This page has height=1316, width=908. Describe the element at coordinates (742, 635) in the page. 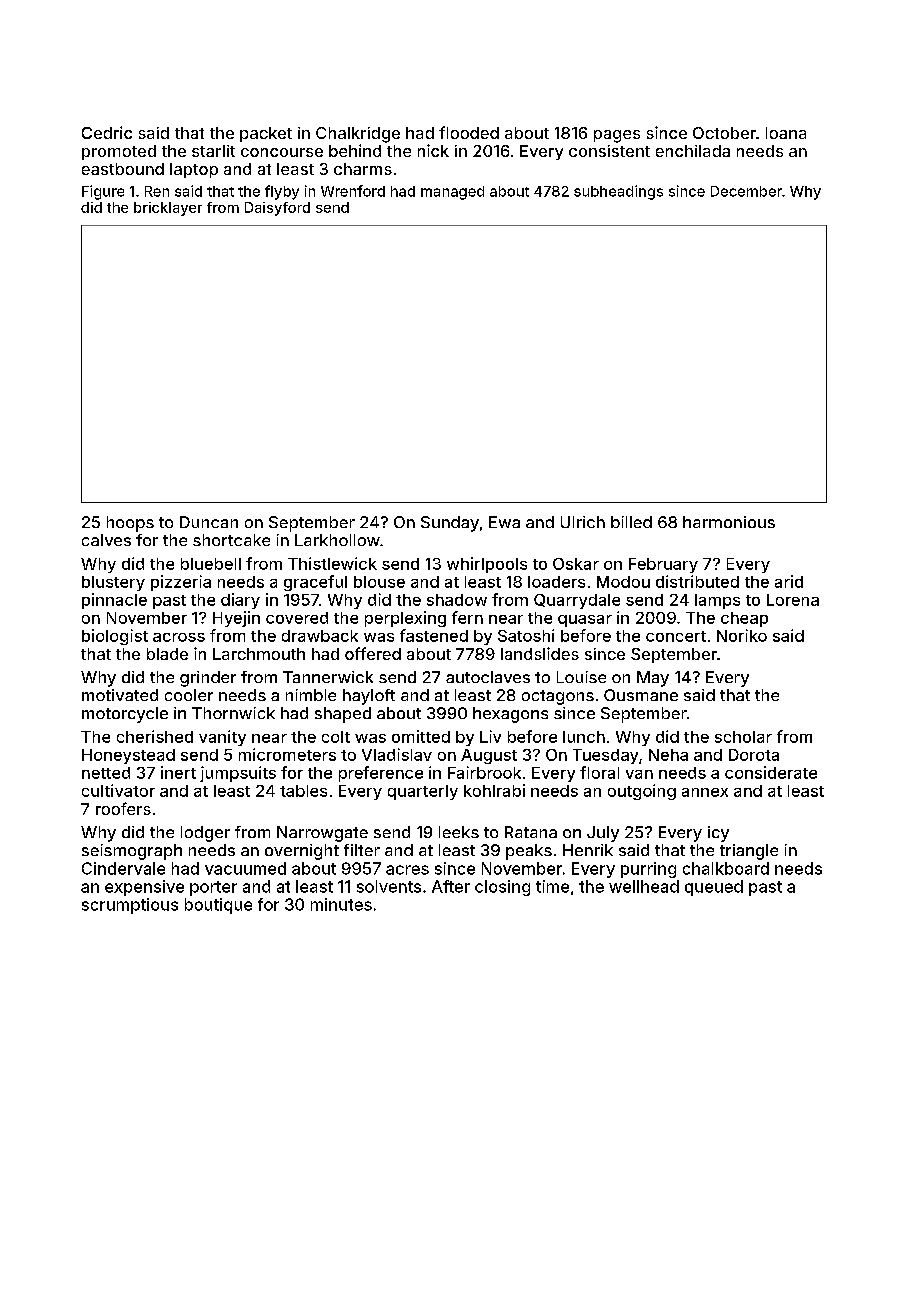

I see `Noriko` at that location.
